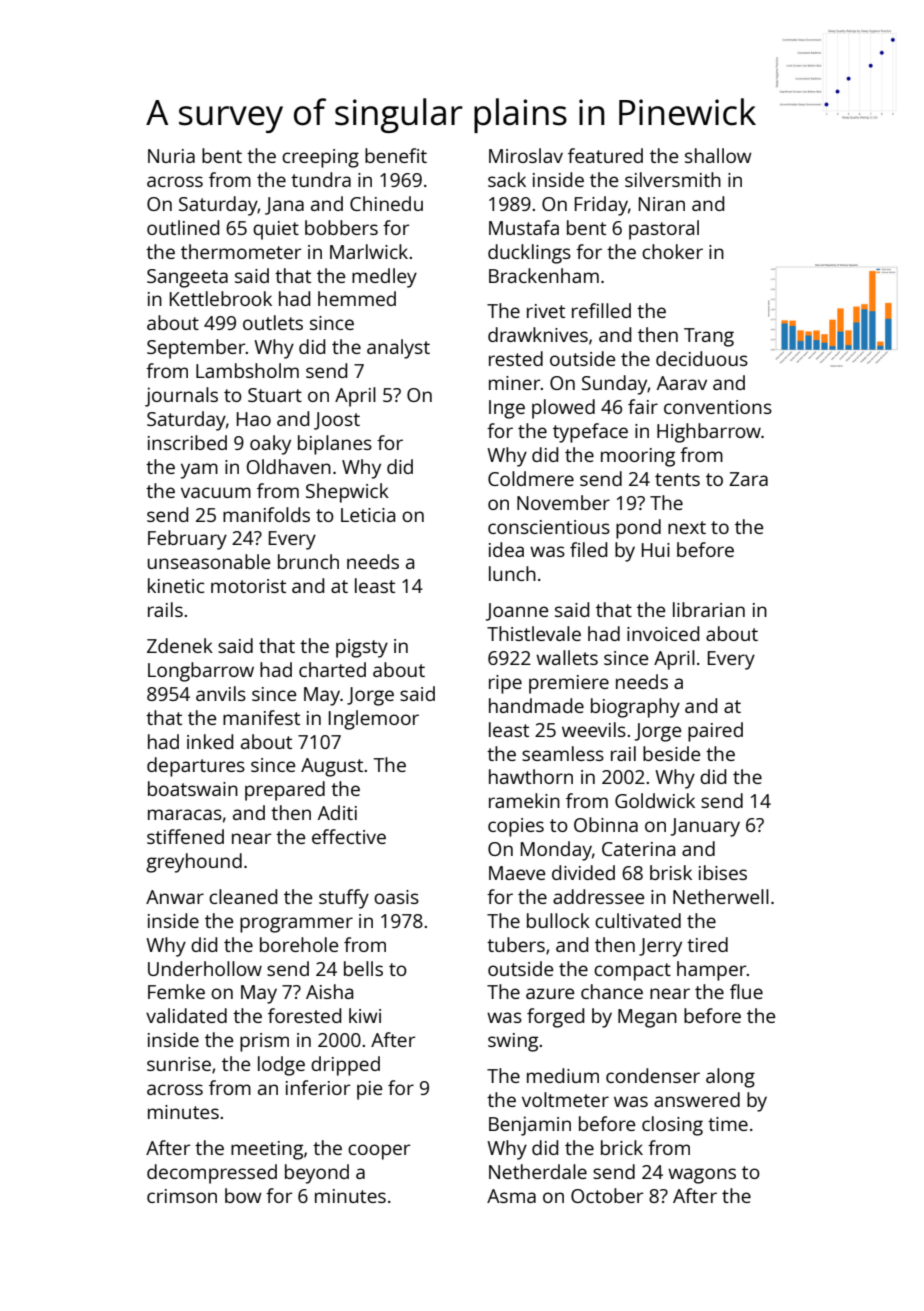 This screenshot has width=924, height=1311. I want to click on cleaned, so click(243, 896).
